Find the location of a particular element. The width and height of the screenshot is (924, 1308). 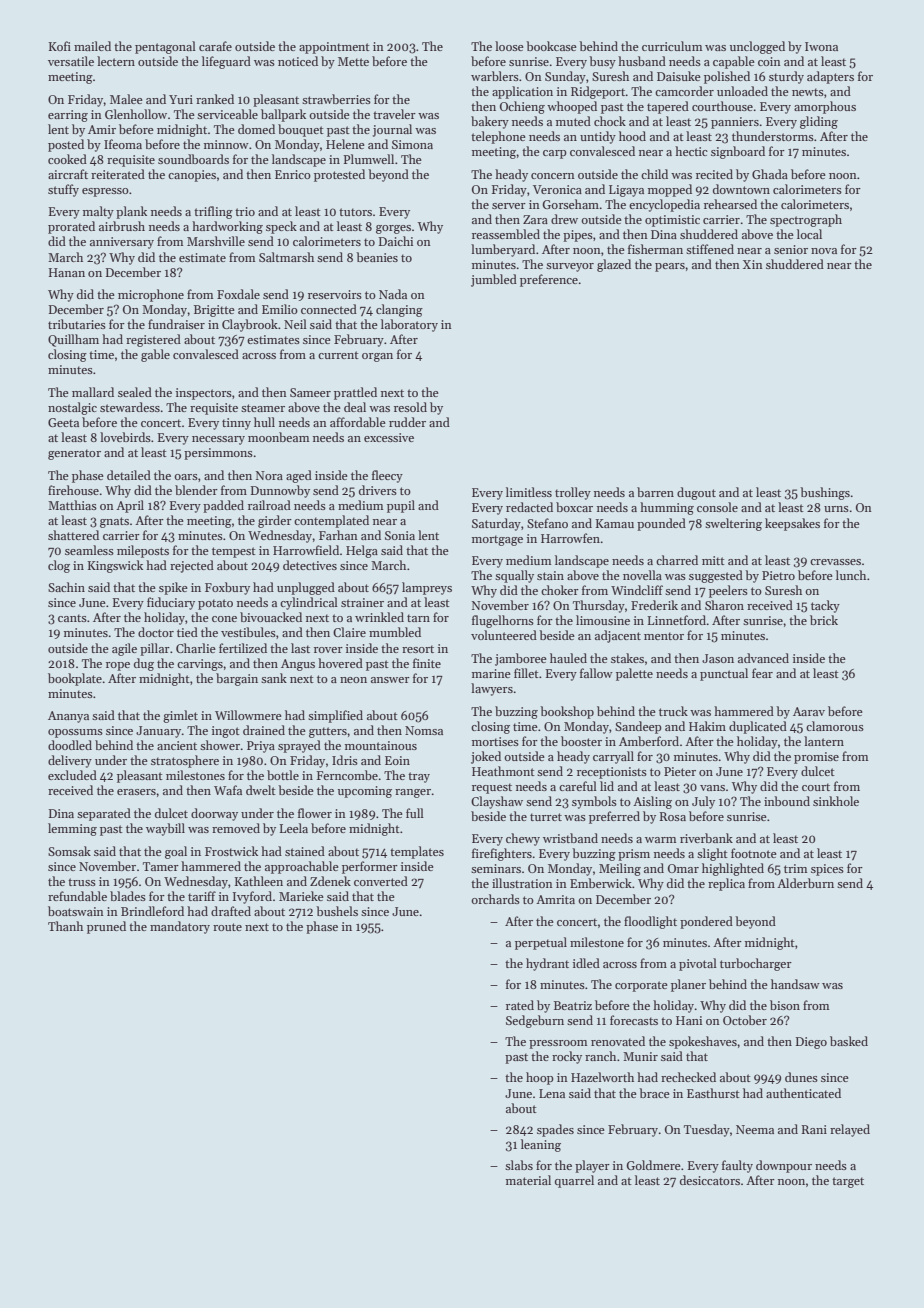

erasers is located at coordinates (136, 792).
